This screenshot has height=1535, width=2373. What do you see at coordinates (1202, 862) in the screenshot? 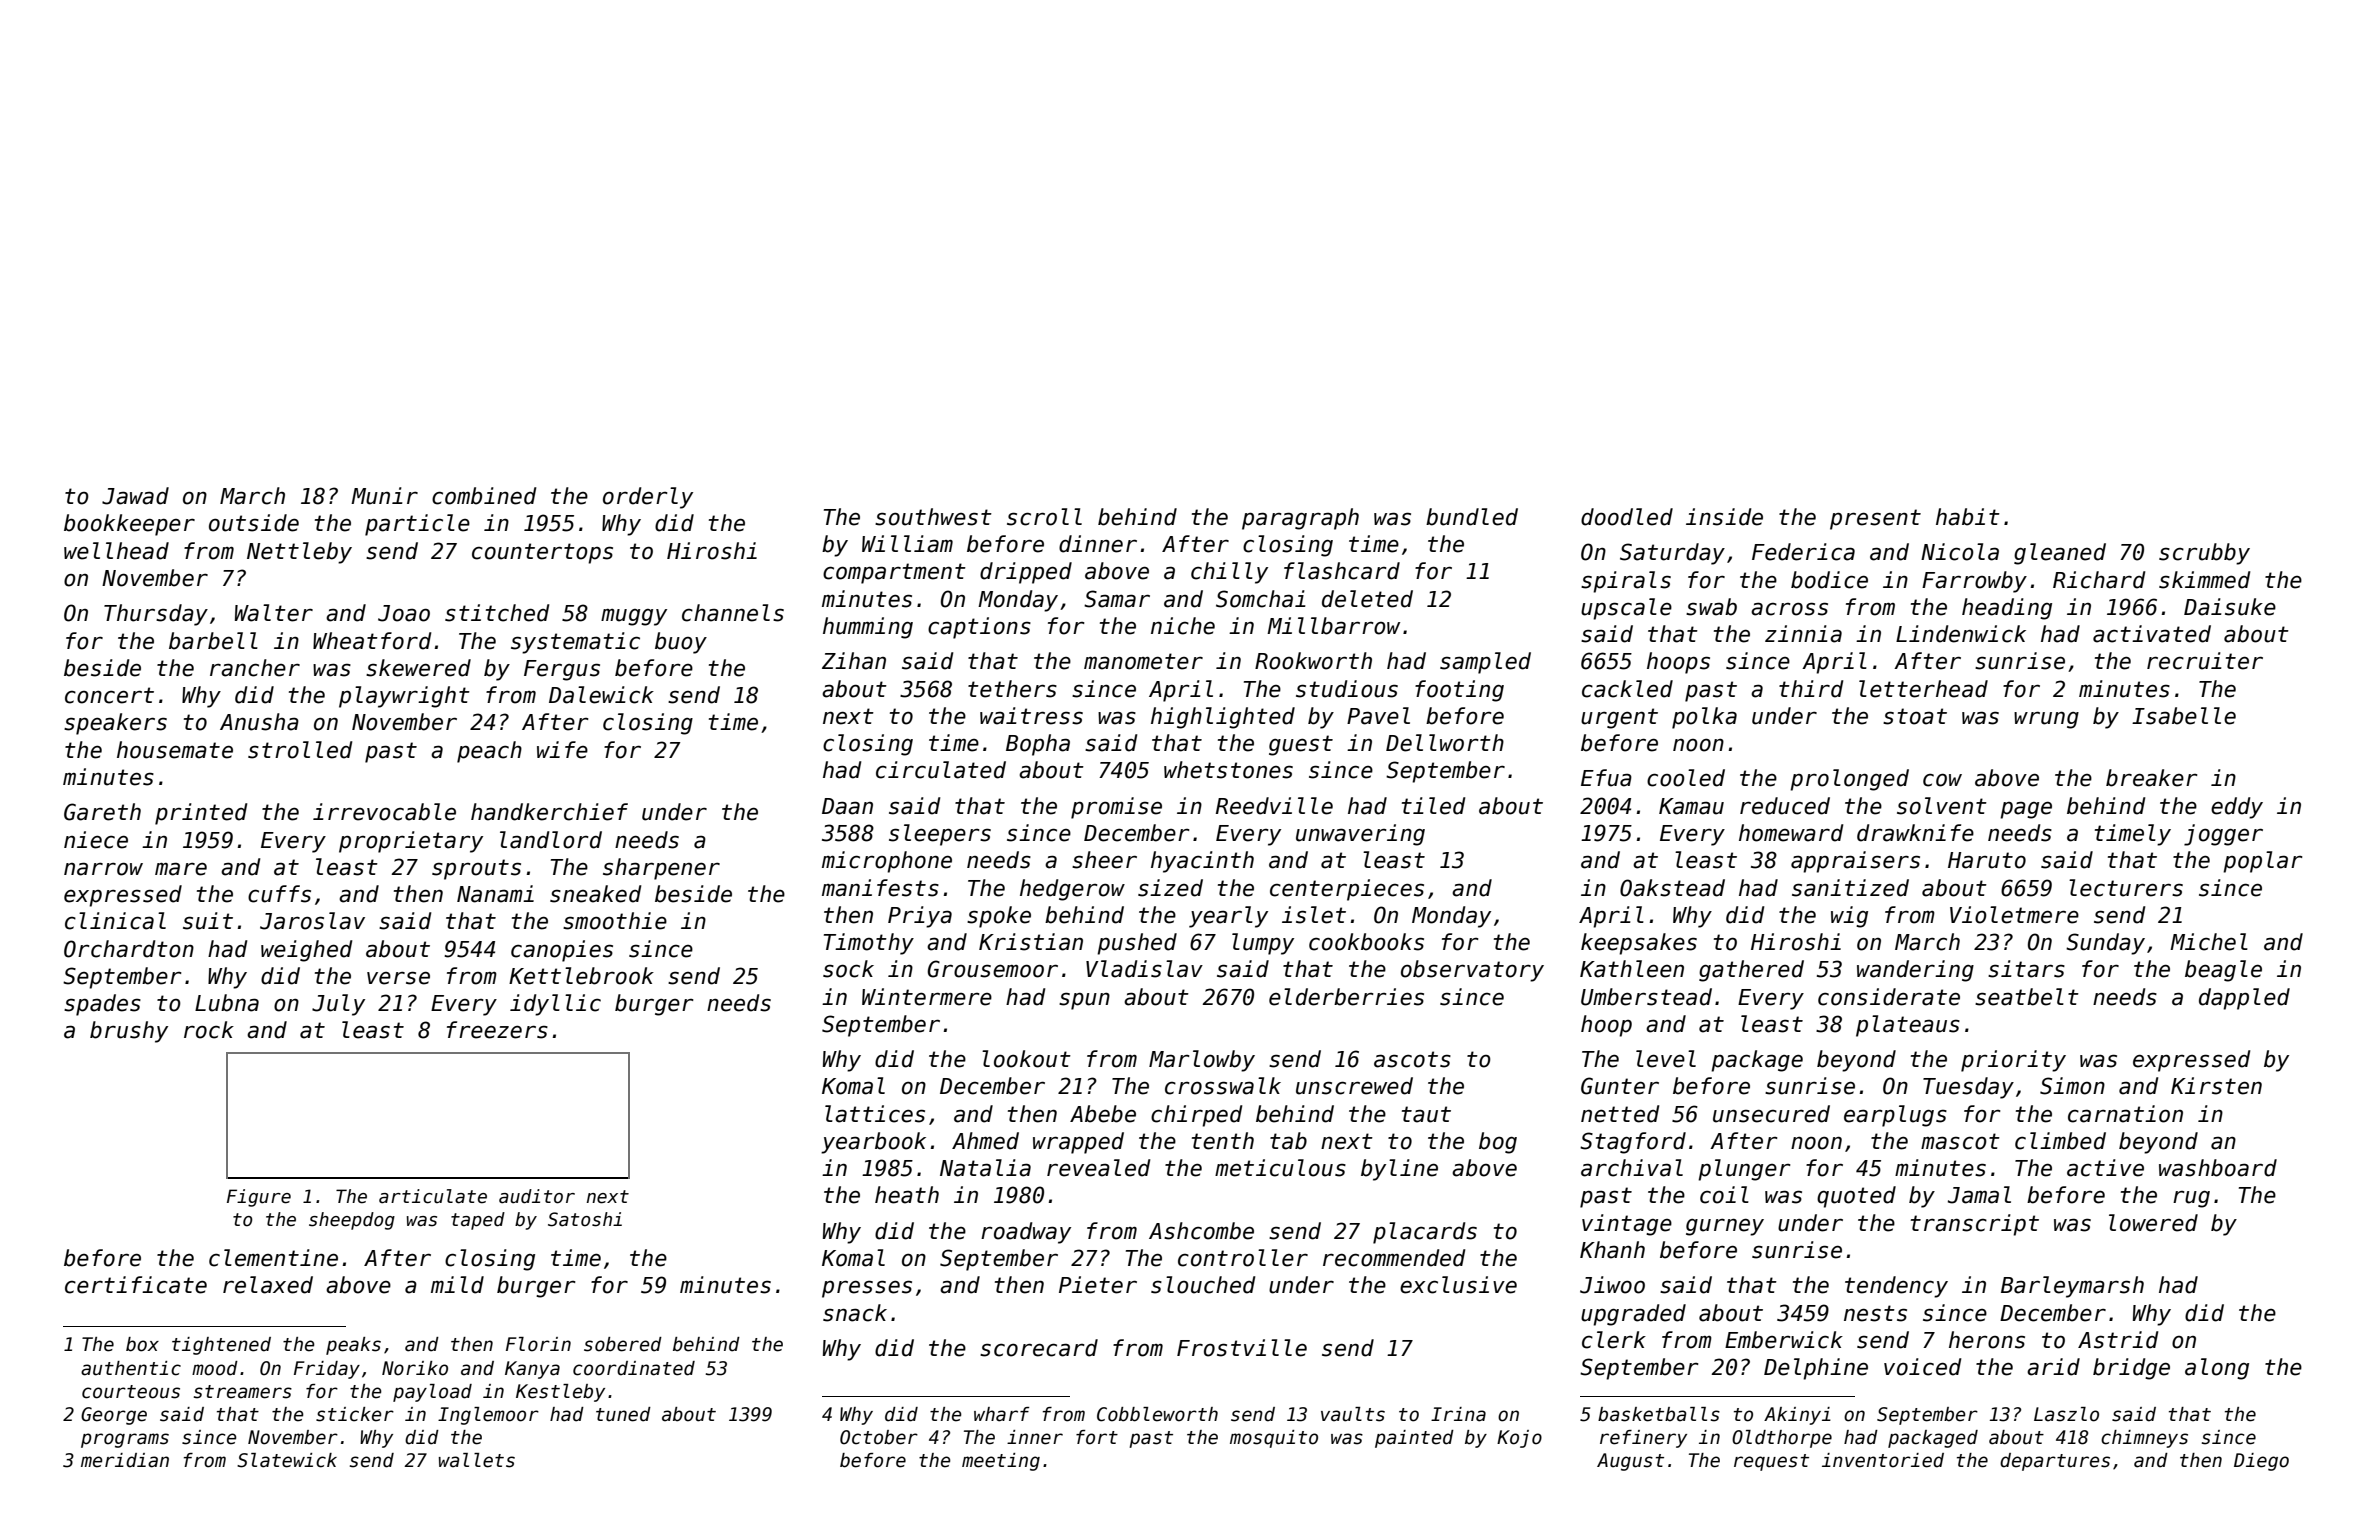
I see `hyacinth` at bounding box center [1202, 862].
